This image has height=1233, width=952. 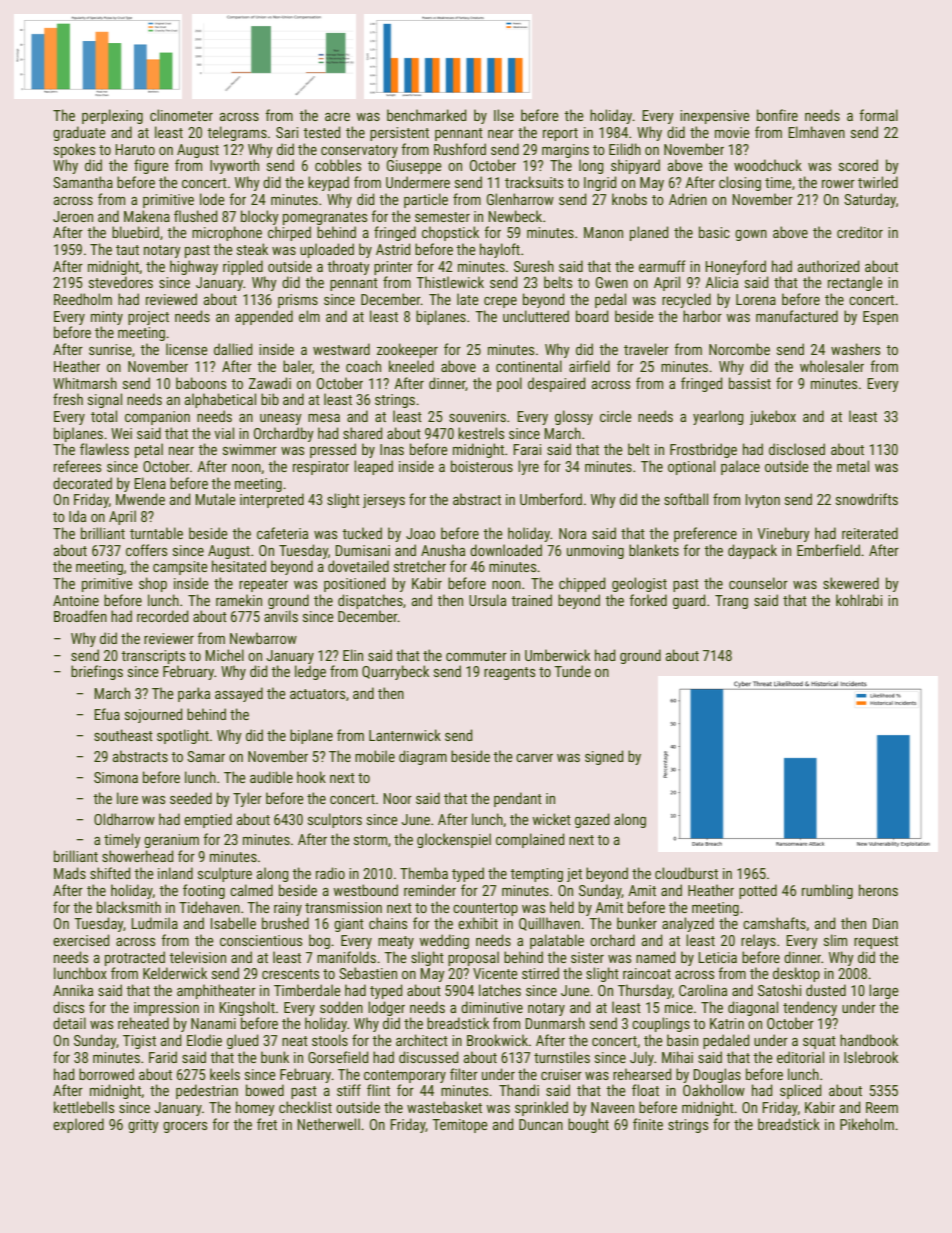 What do you see at coordinates (878, 115) in the image?
I see `formal` at bounding box center [878, 115].
